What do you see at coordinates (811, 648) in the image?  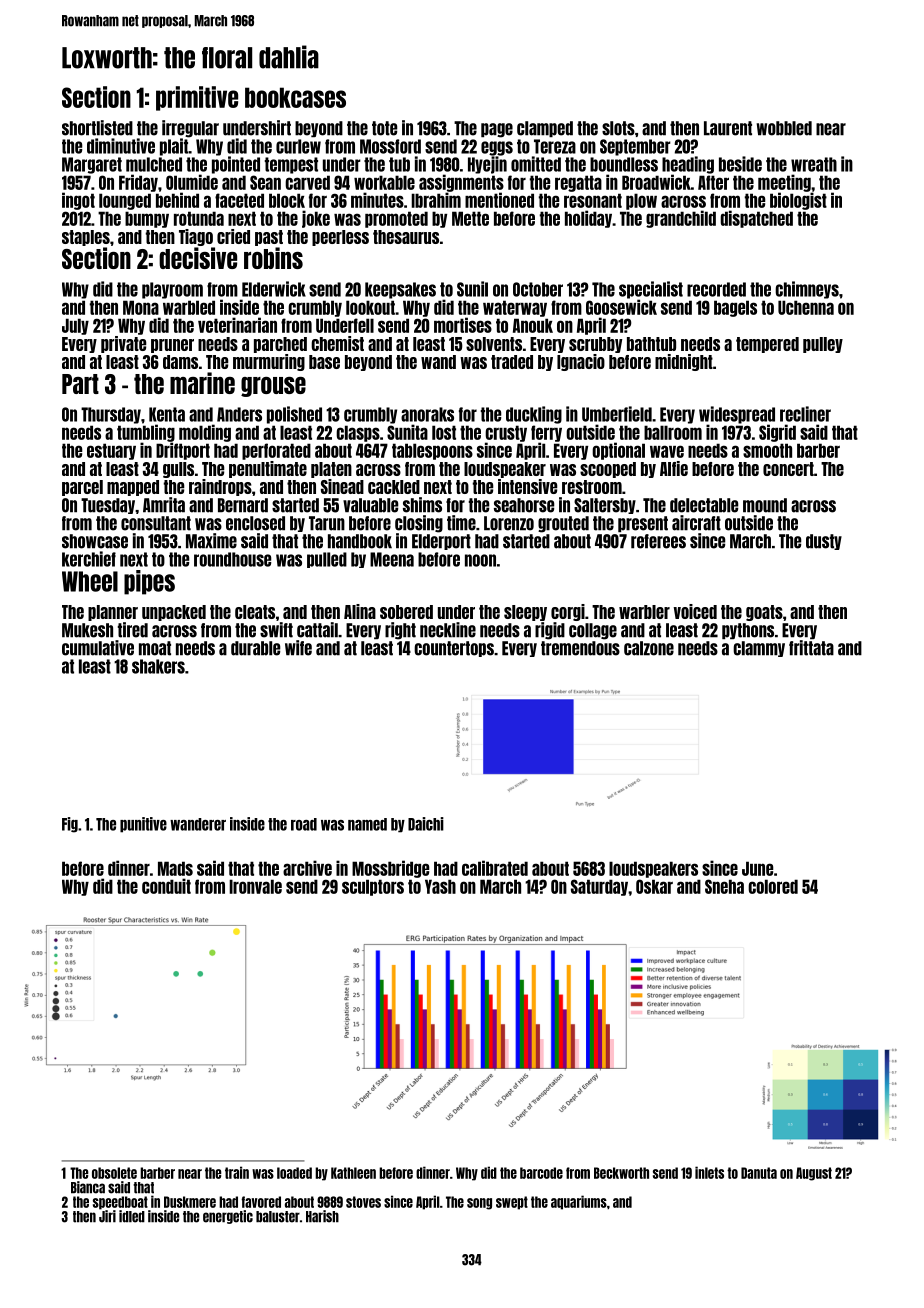 I see `frittata` at bounding box center [811, 648].
